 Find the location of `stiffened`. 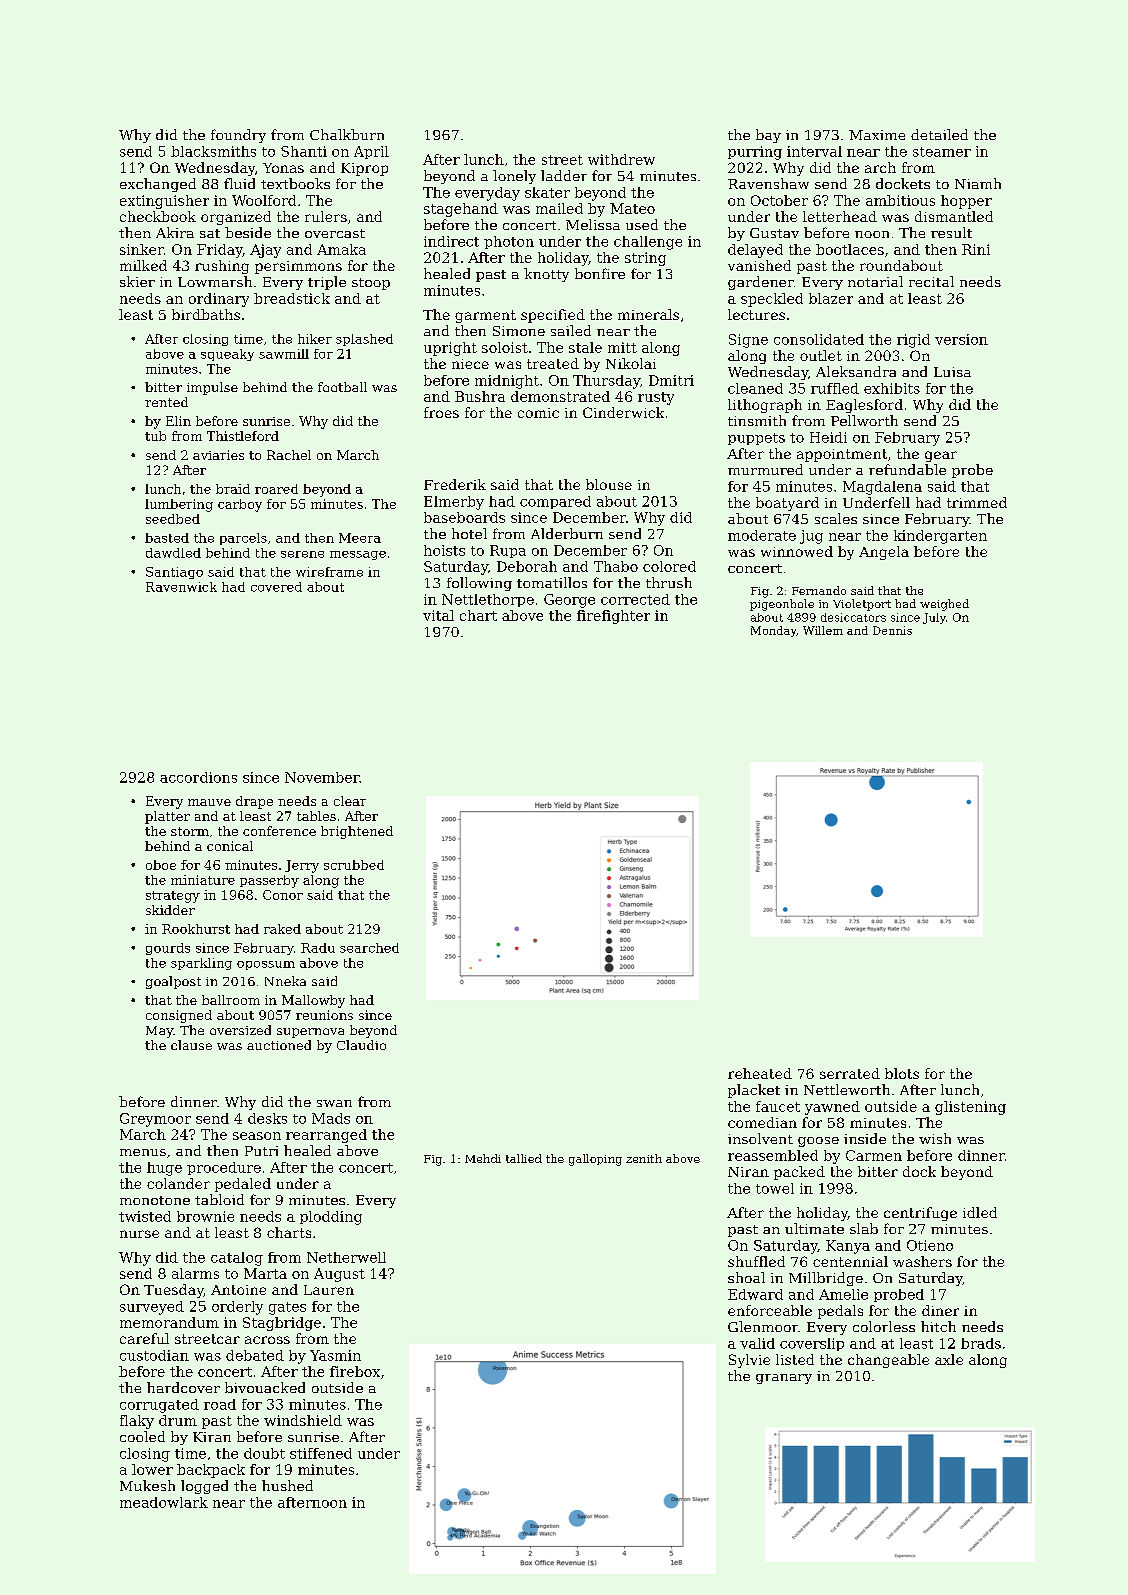

stiffened is located at coordinates (321, 1453).
